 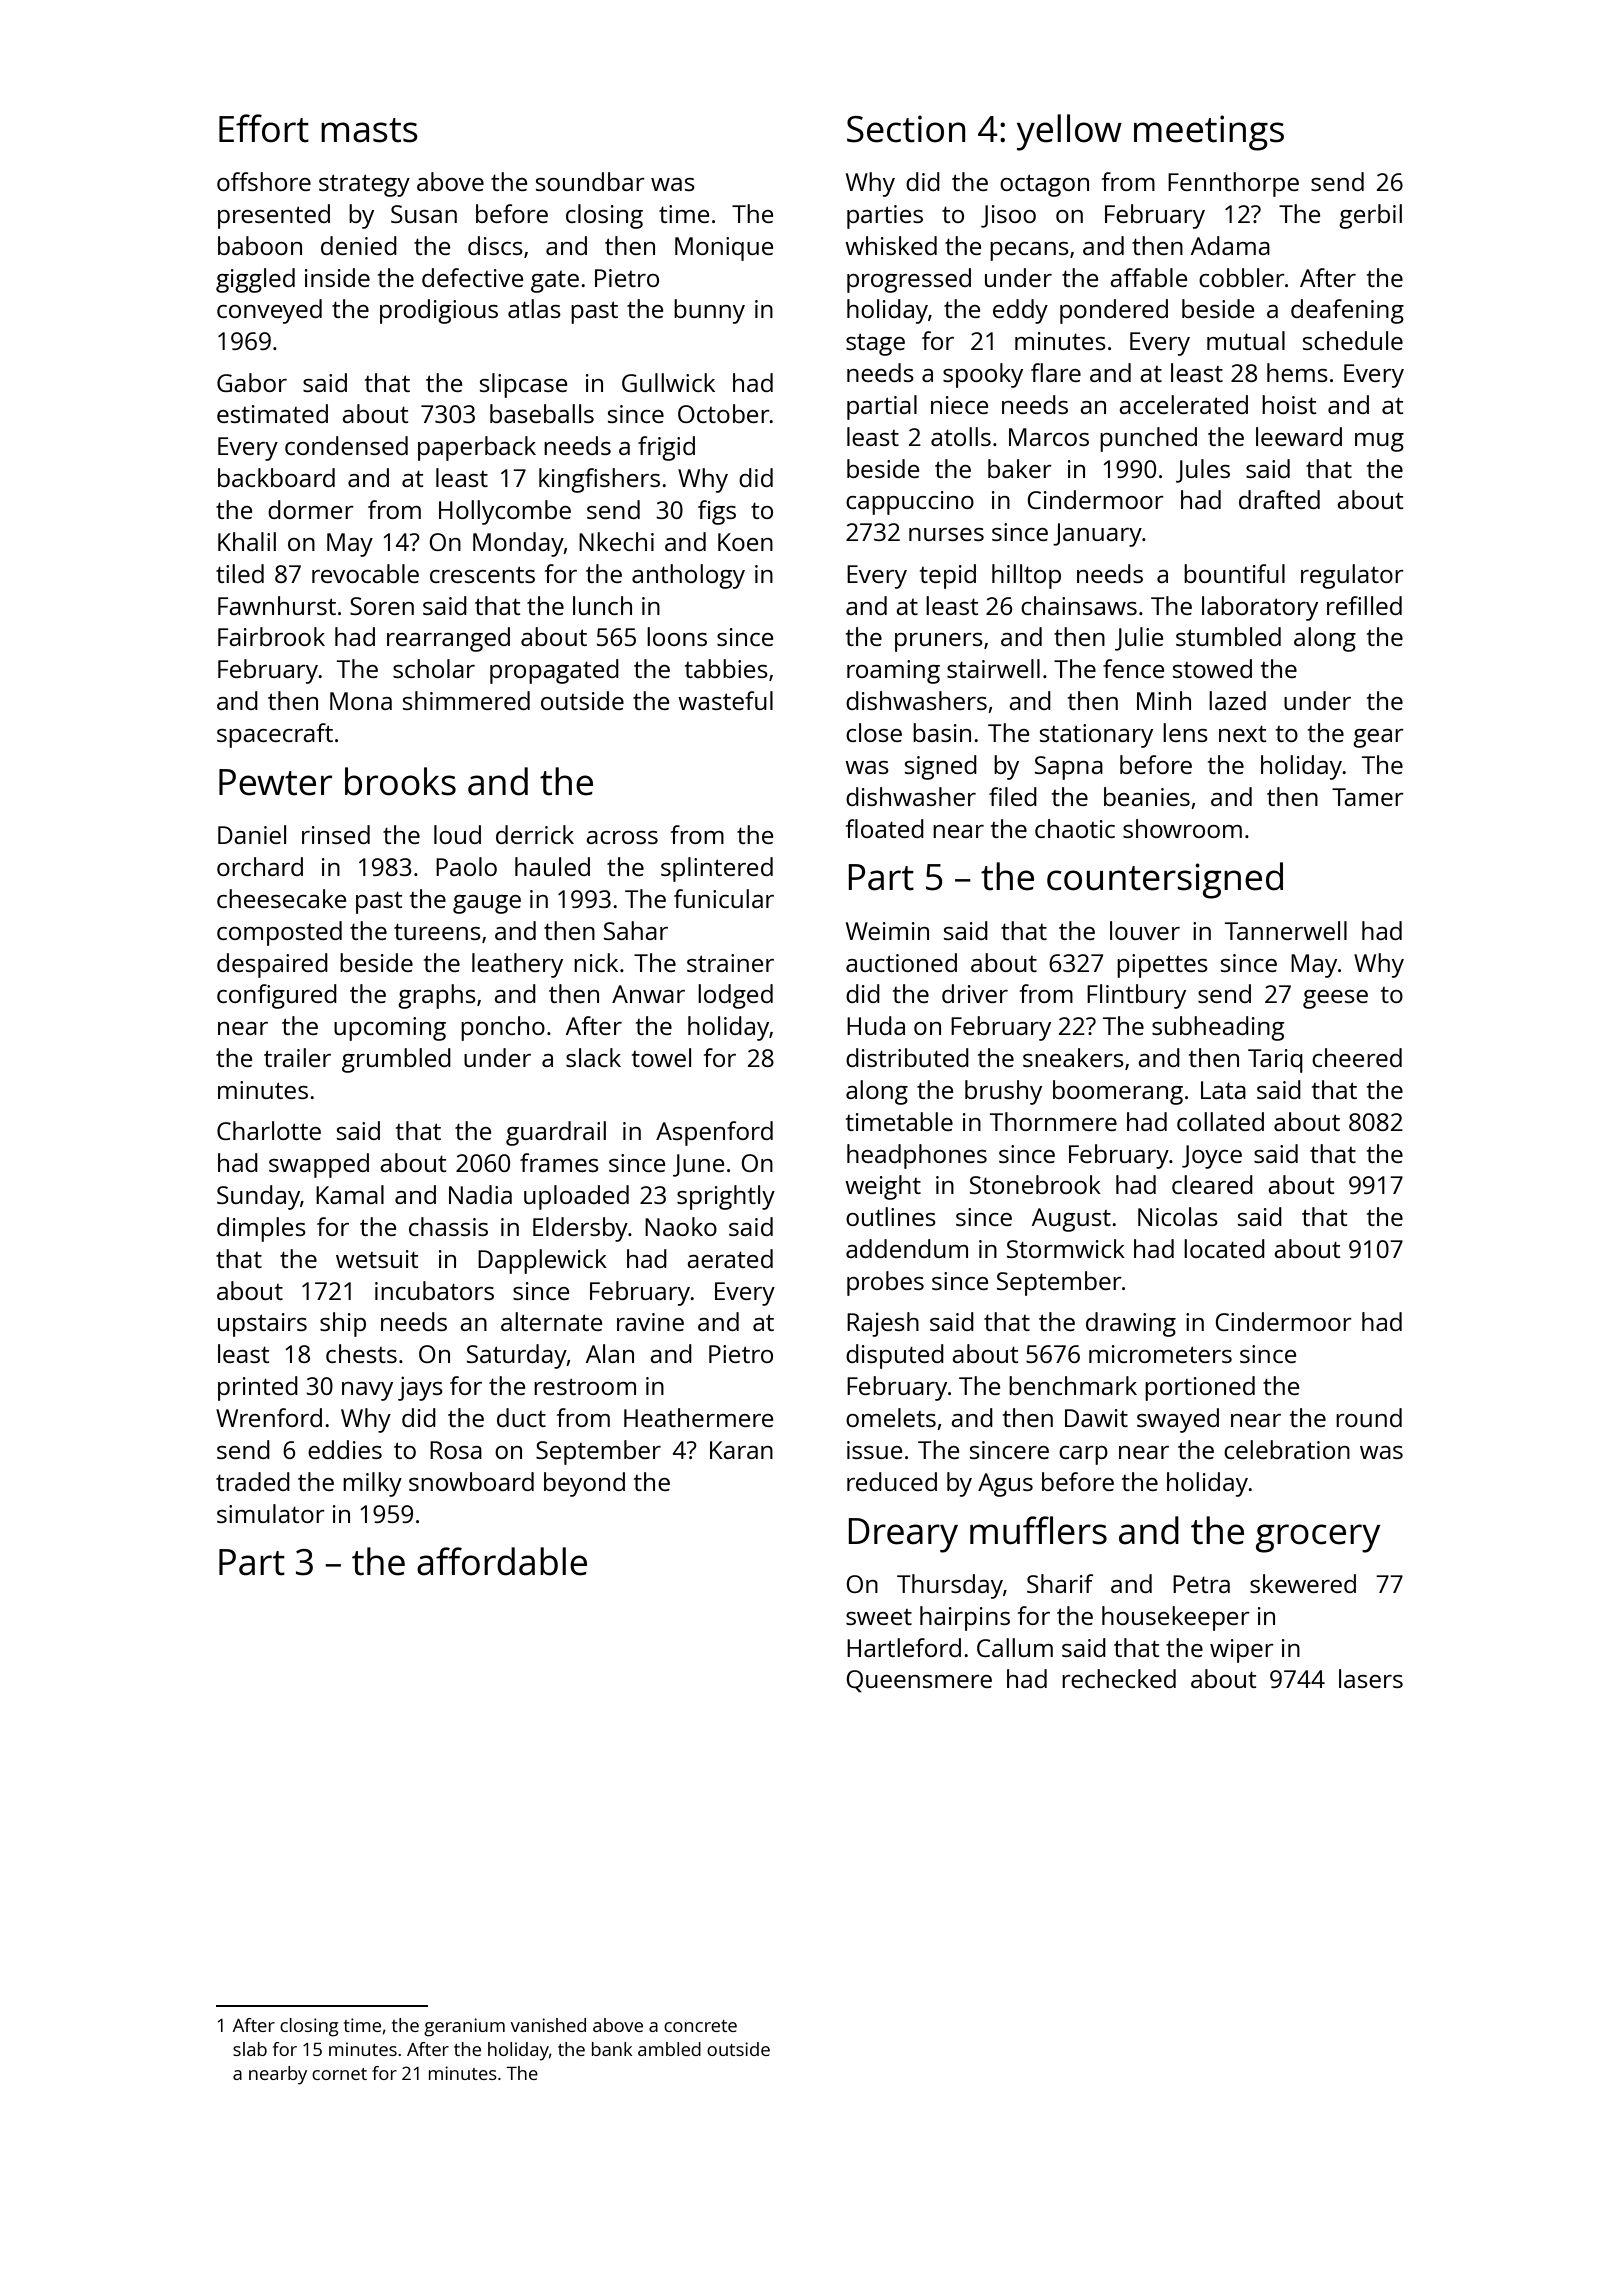 I want to click on milky, so click(x=372, y=1484).
